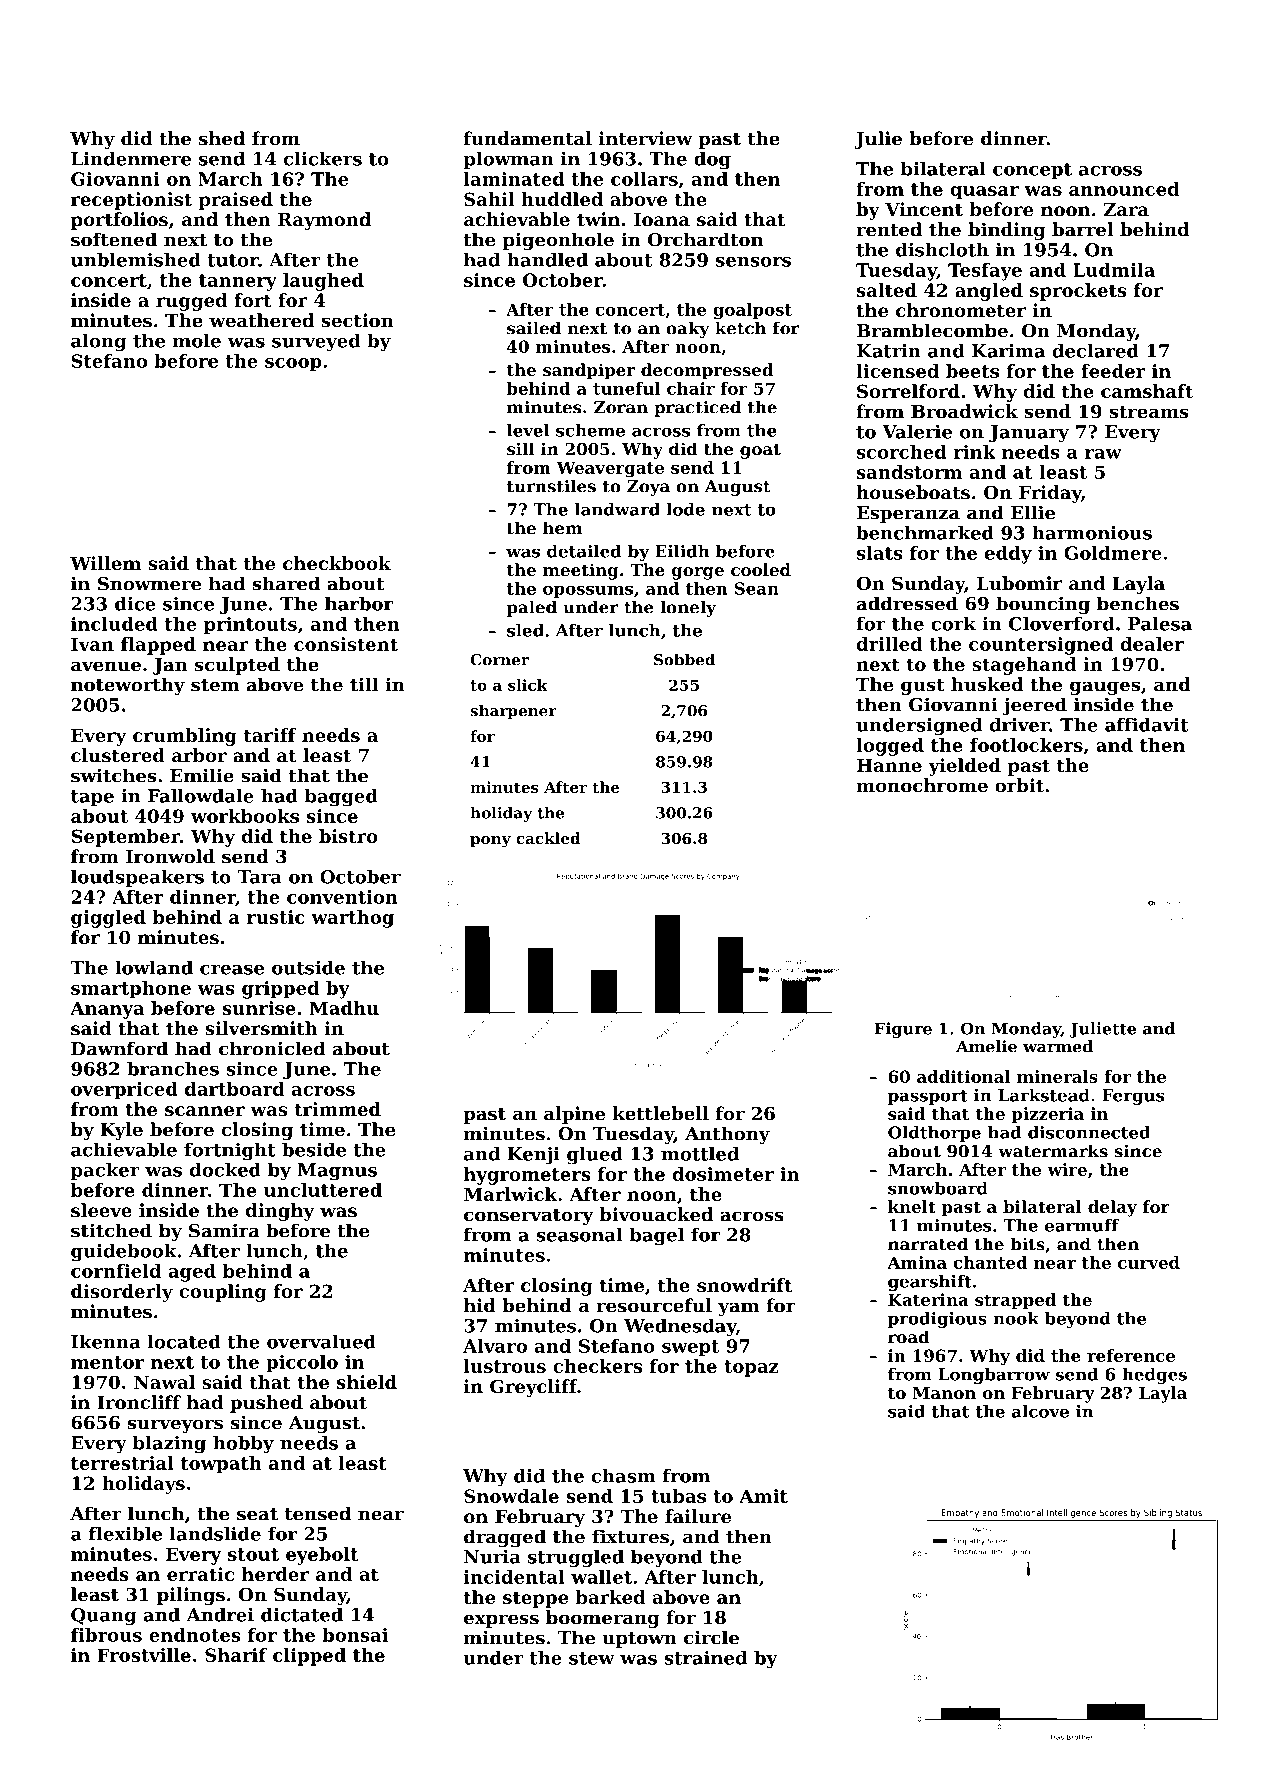  I want to click on checkbook, so click(337, 563).
